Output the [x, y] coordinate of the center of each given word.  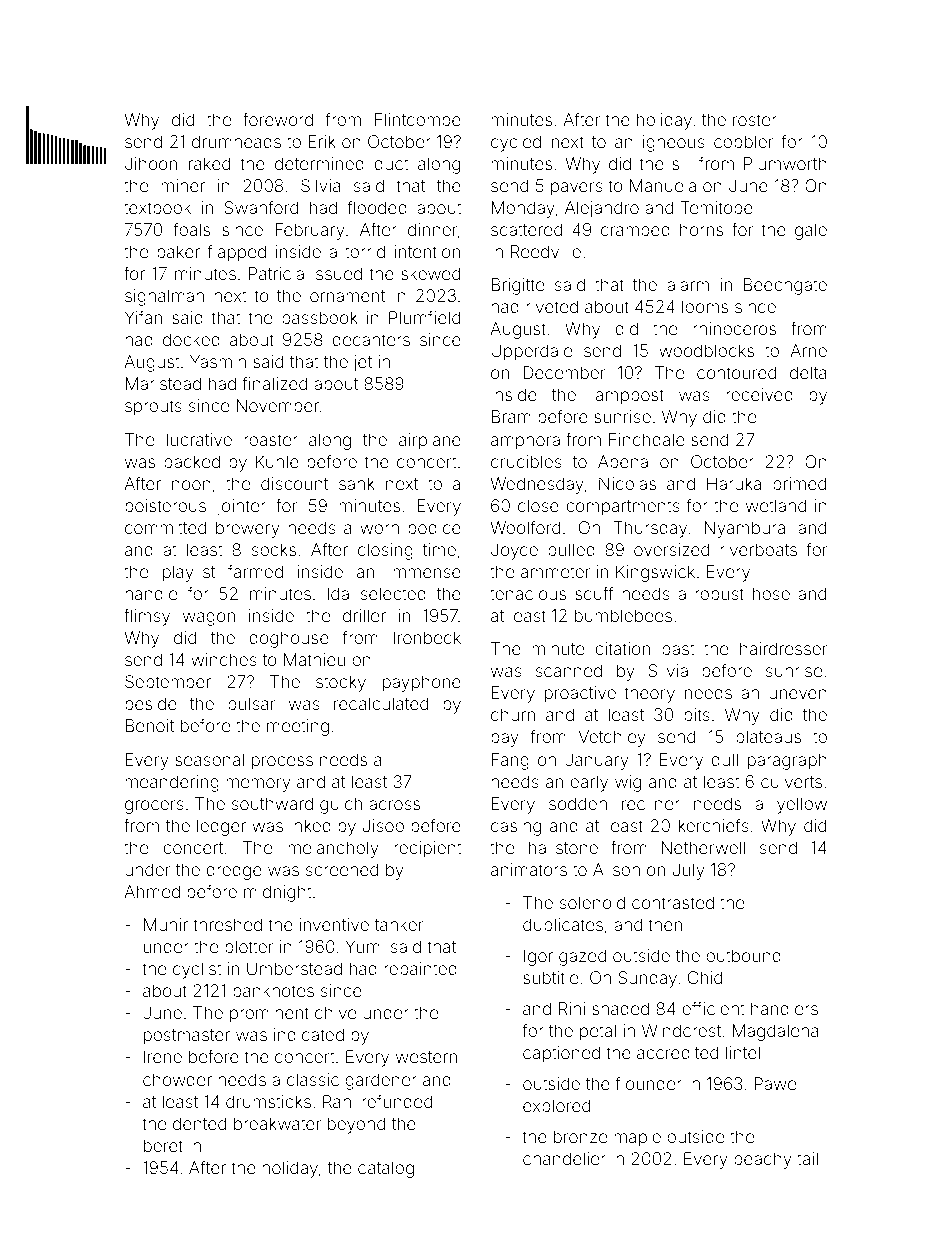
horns [701, 229]
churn [513, 714]
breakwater [277, 1123]
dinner [432, 229]
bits [697, 714]
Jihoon [151, 163]
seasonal [209, 759]
